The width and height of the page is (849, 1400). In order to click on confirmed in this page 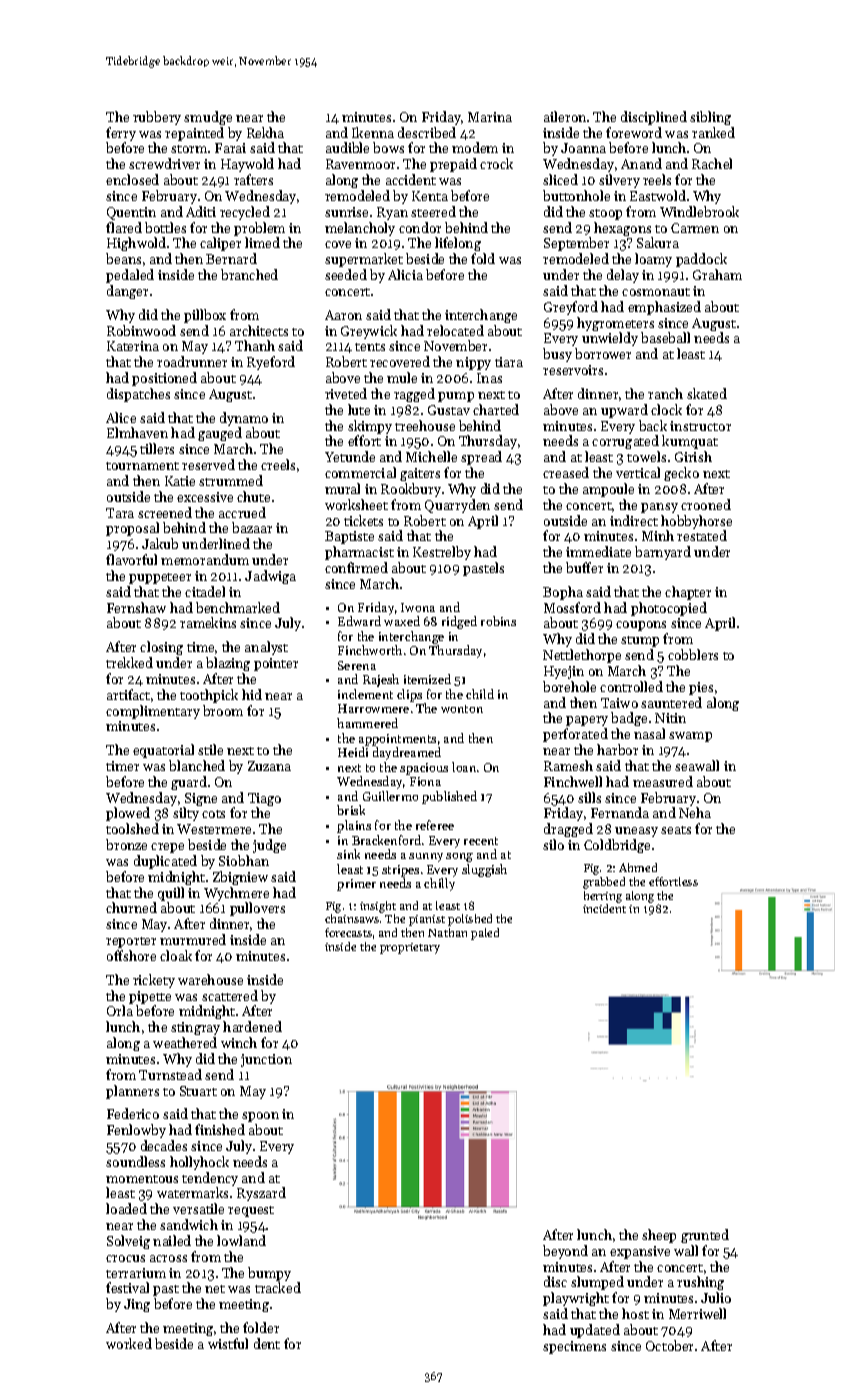, I will do `click(356, 567)`.
